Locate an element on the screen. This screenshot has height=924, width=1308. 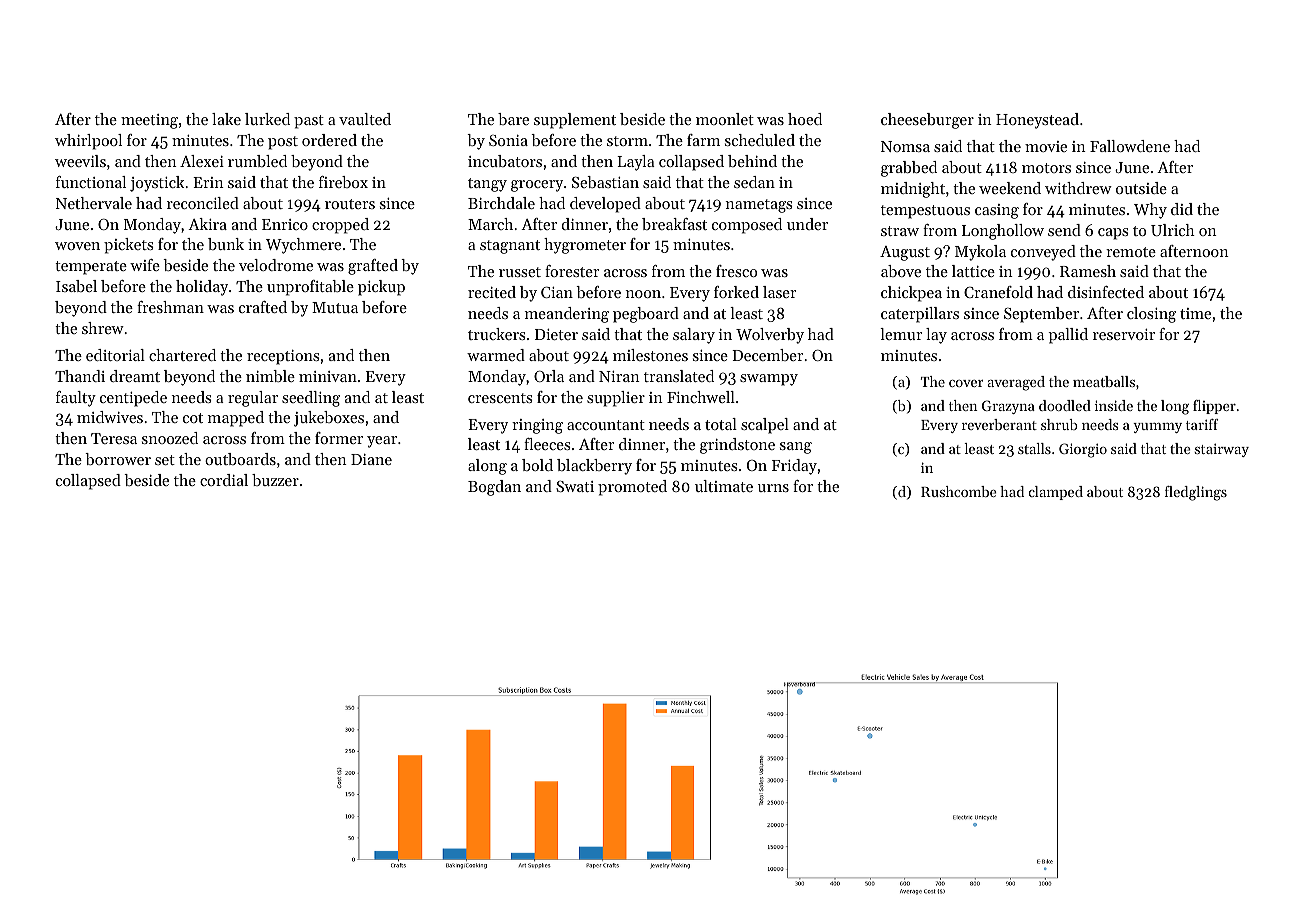
swampy is located at coordinates (769, 380).
